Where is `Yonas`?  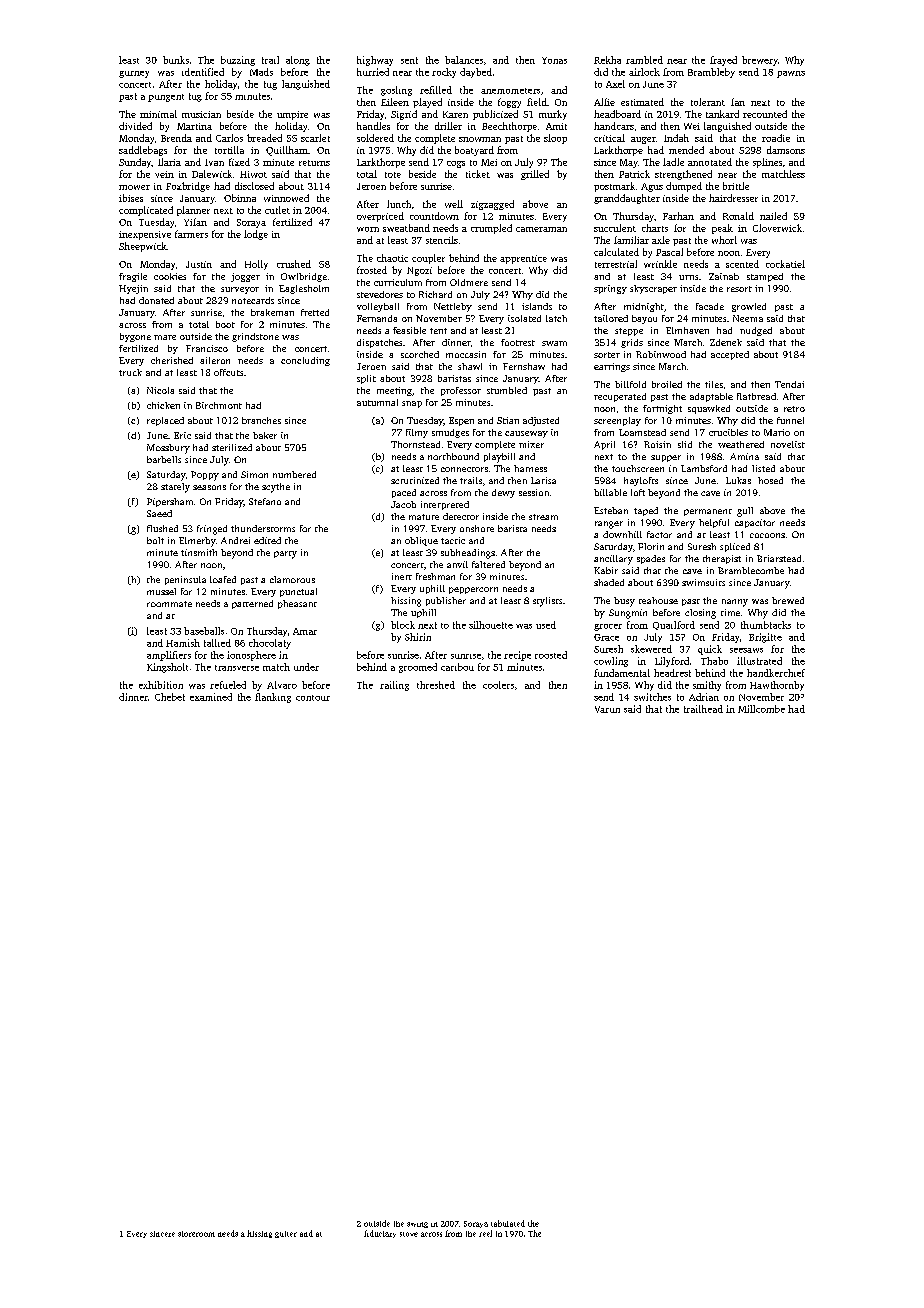 Yonas is located at coordinates (554, 60).
